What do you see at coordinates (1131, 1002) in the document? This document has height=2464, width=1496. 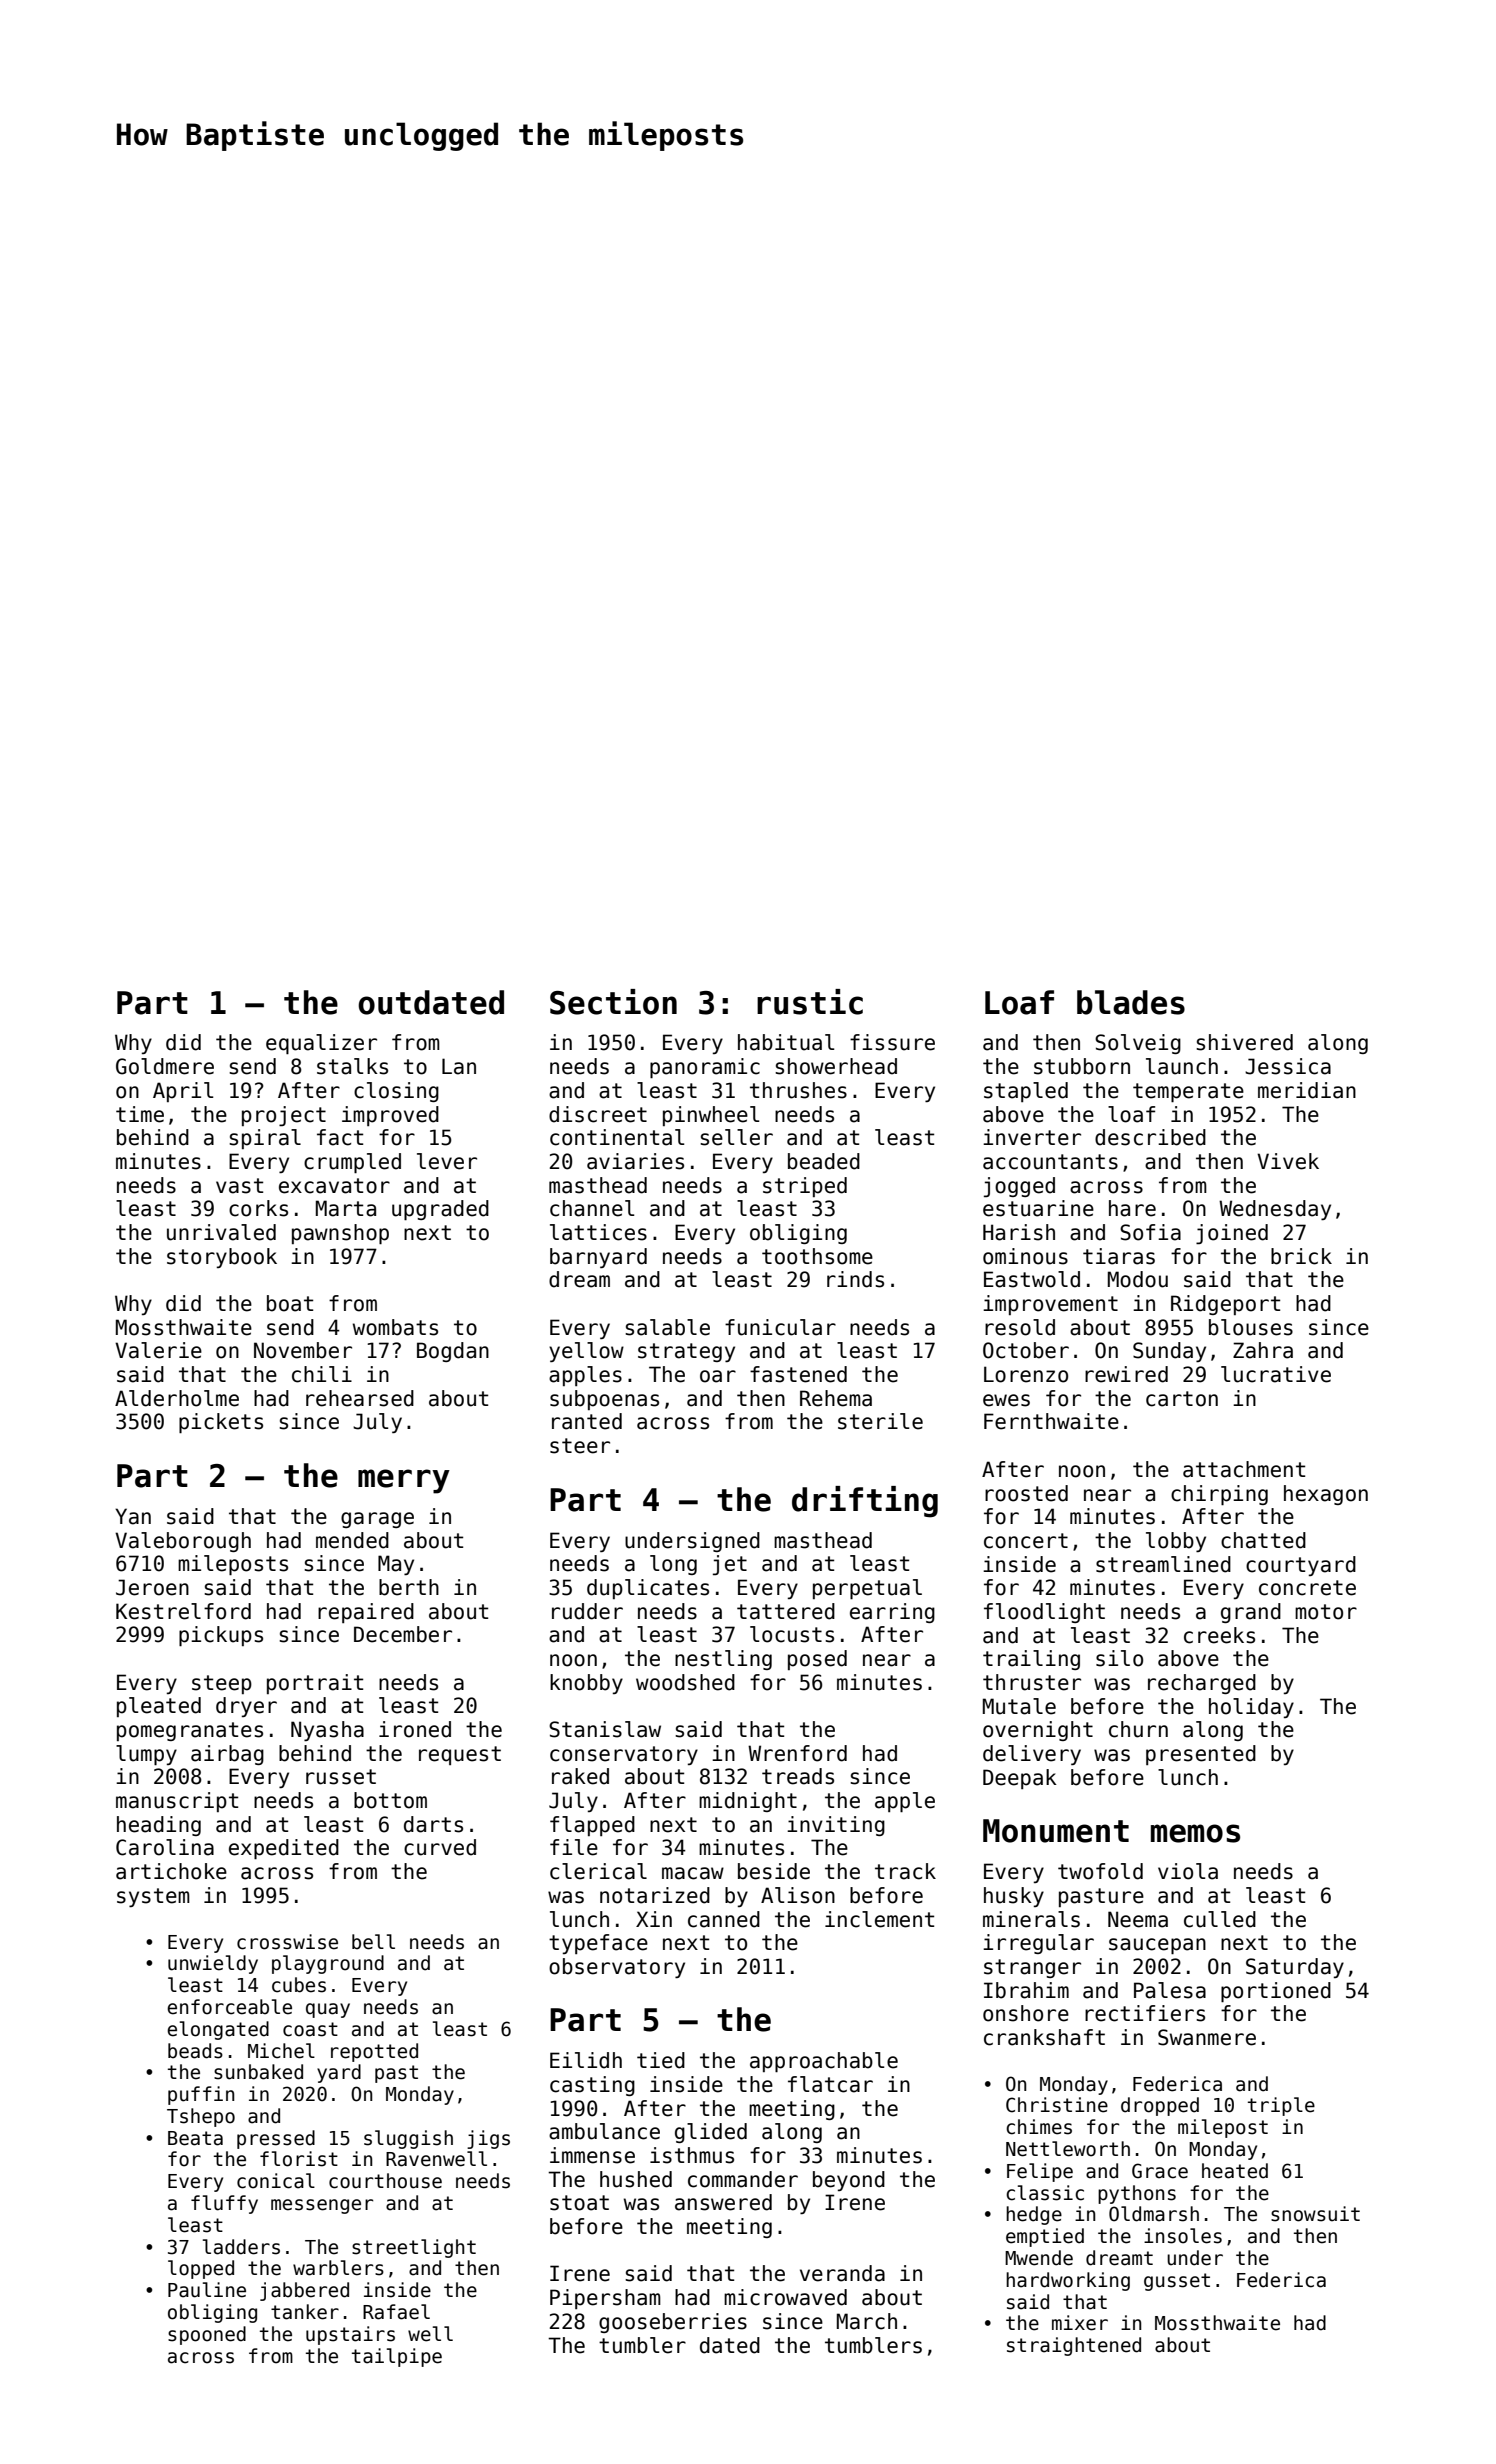 I see `blades` at bounding box center [1131, 1002].
